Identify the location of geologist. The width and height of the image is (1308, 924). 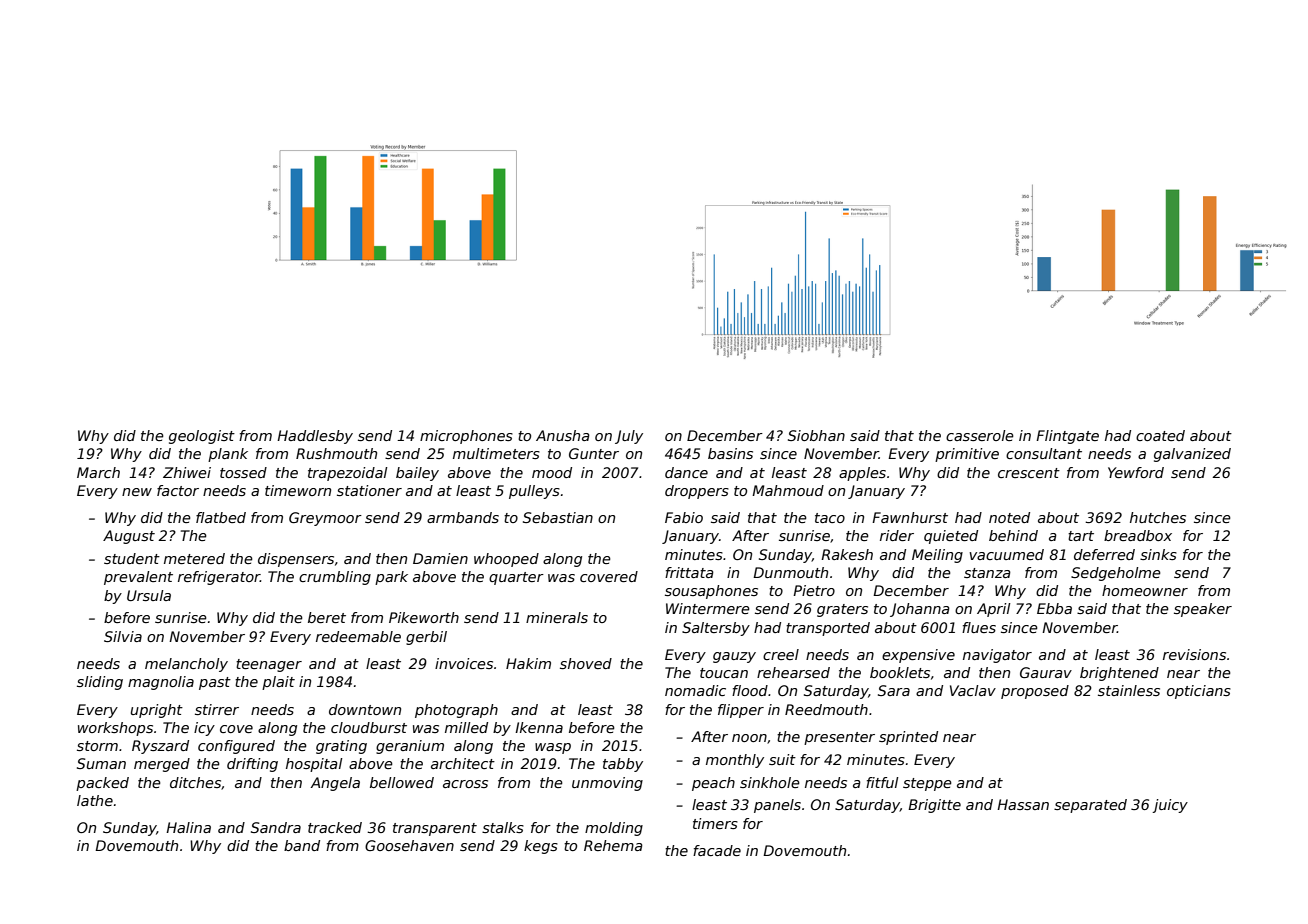
(202, 437).
